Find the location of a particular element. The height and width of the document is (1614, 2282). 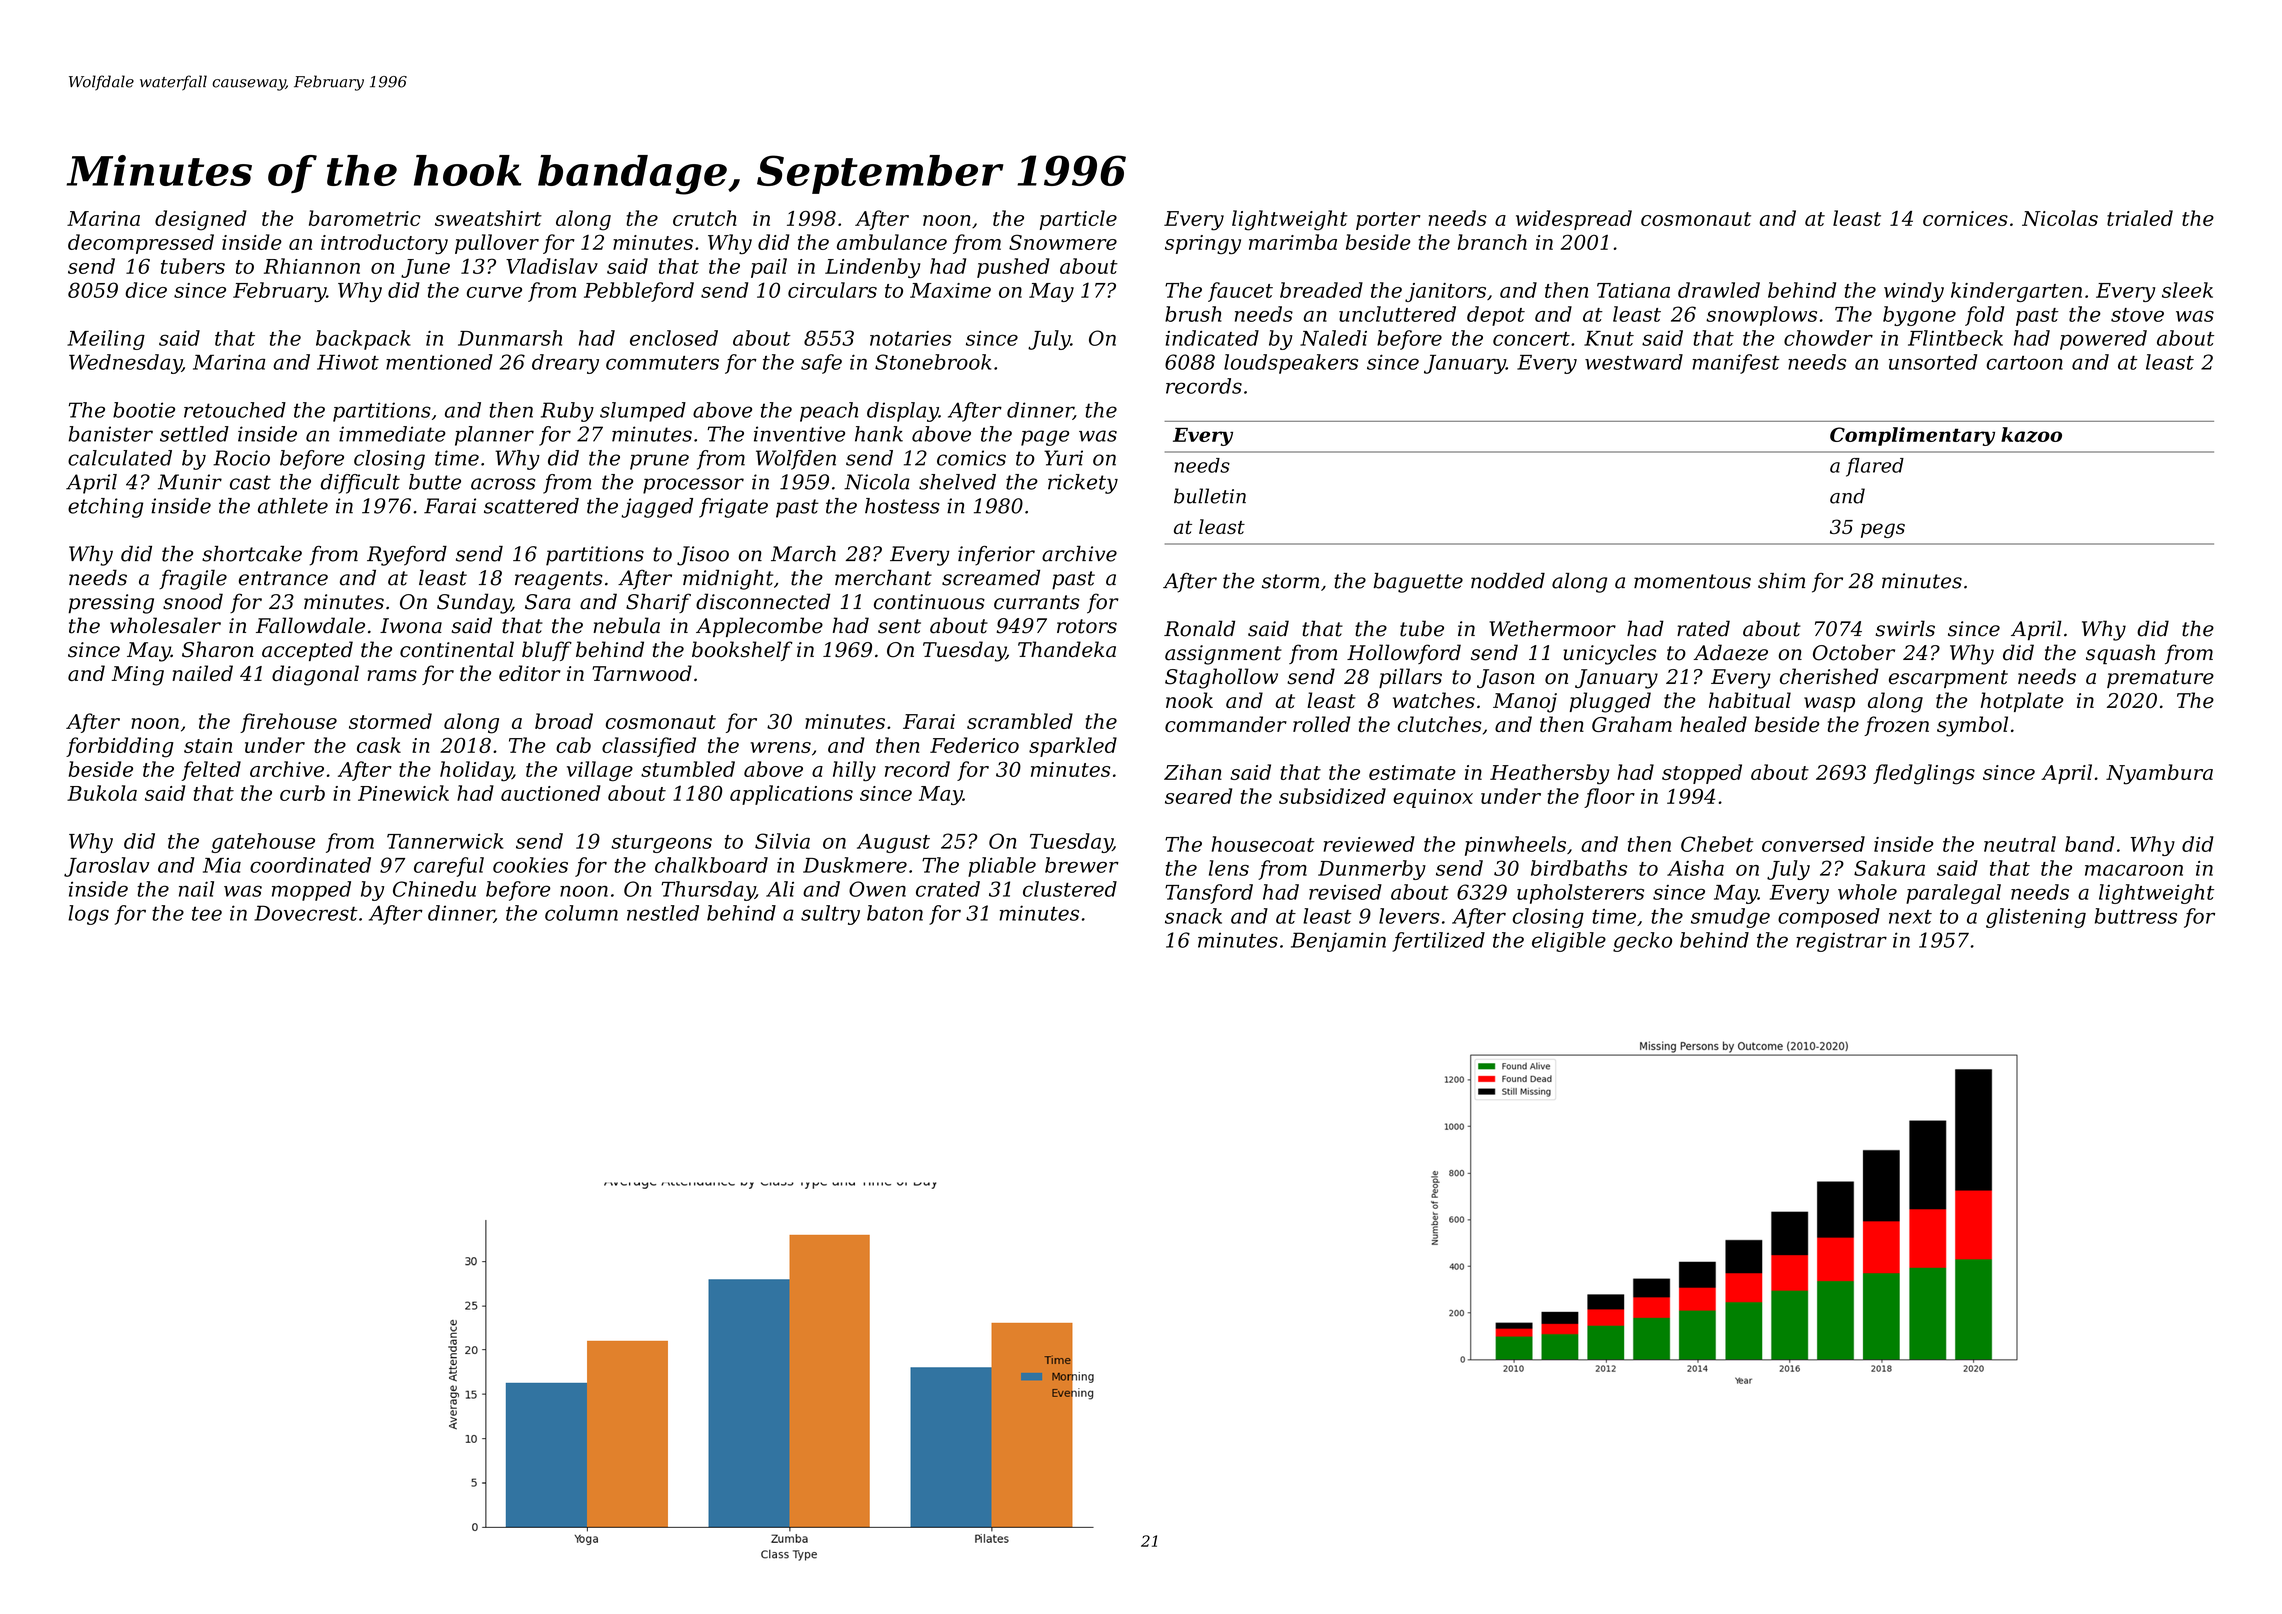

squash is located at coordinates (2120, 654).
